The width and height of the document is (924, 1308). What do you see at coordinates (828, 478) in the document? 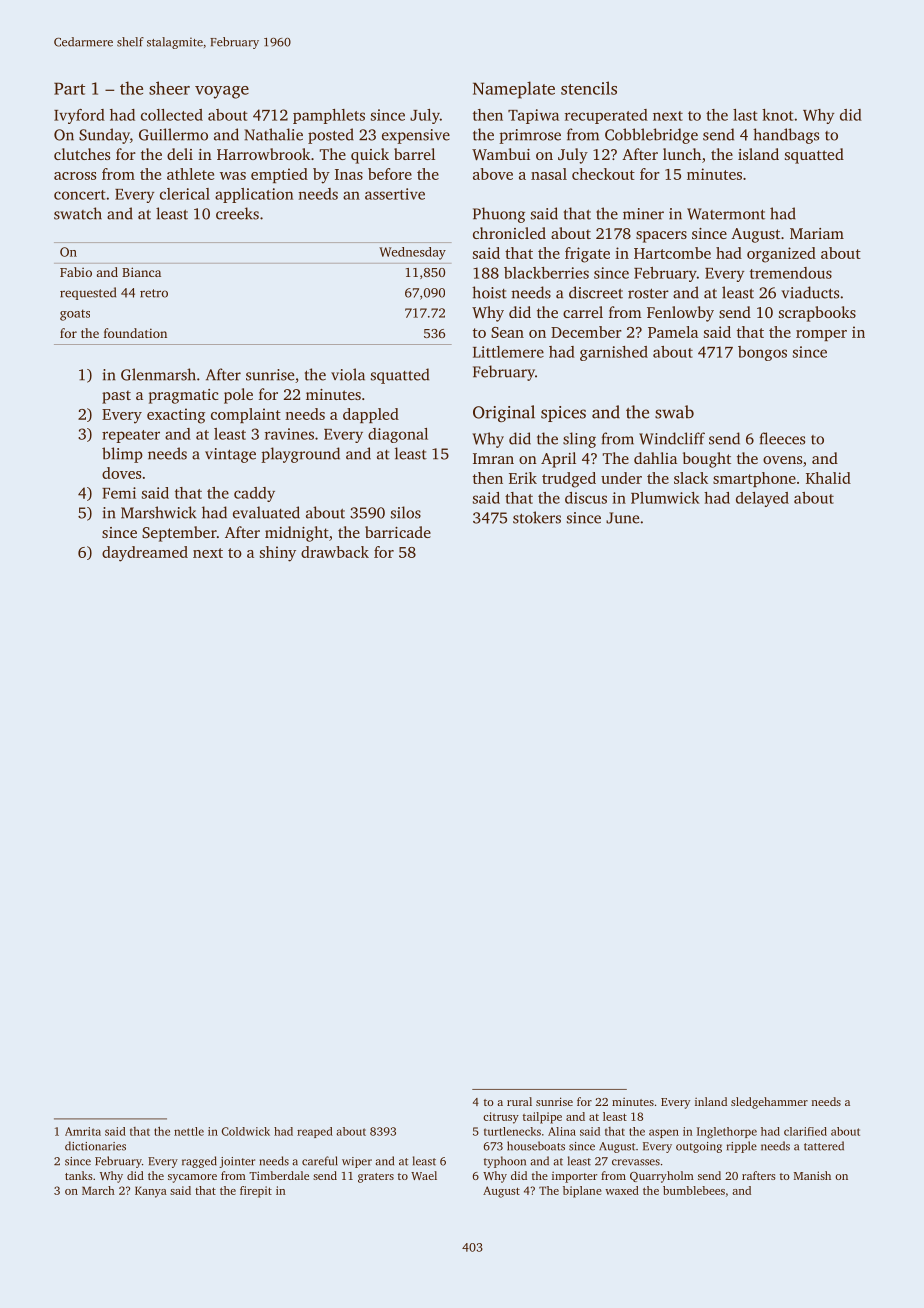
I see `Khalid` at bounding box center [828, 478].
